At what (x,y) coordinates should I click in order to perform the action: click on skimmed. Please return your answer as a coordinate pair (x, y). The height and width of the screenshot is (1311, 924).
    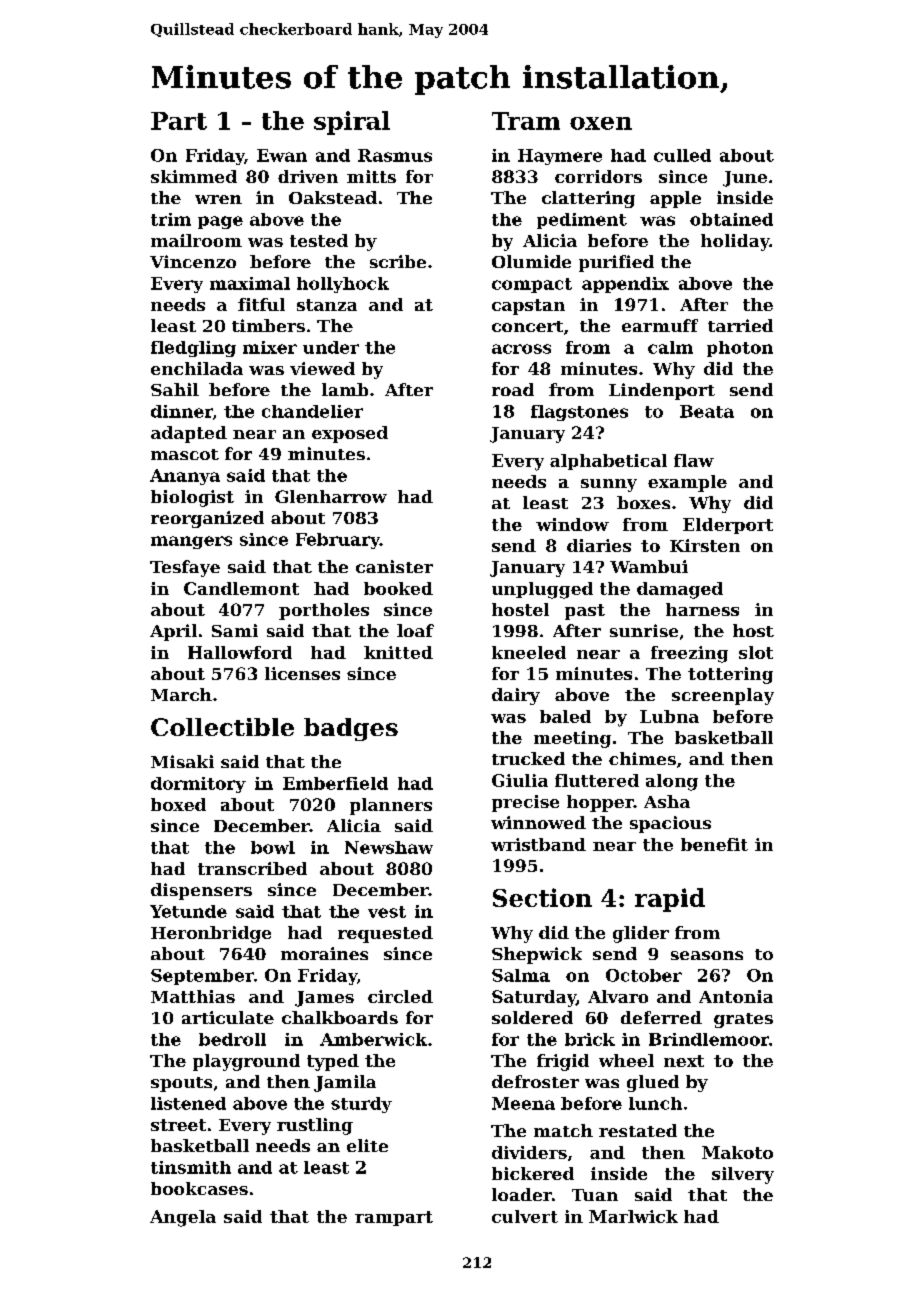
    Looking at the image, I should click on (194, 176).
